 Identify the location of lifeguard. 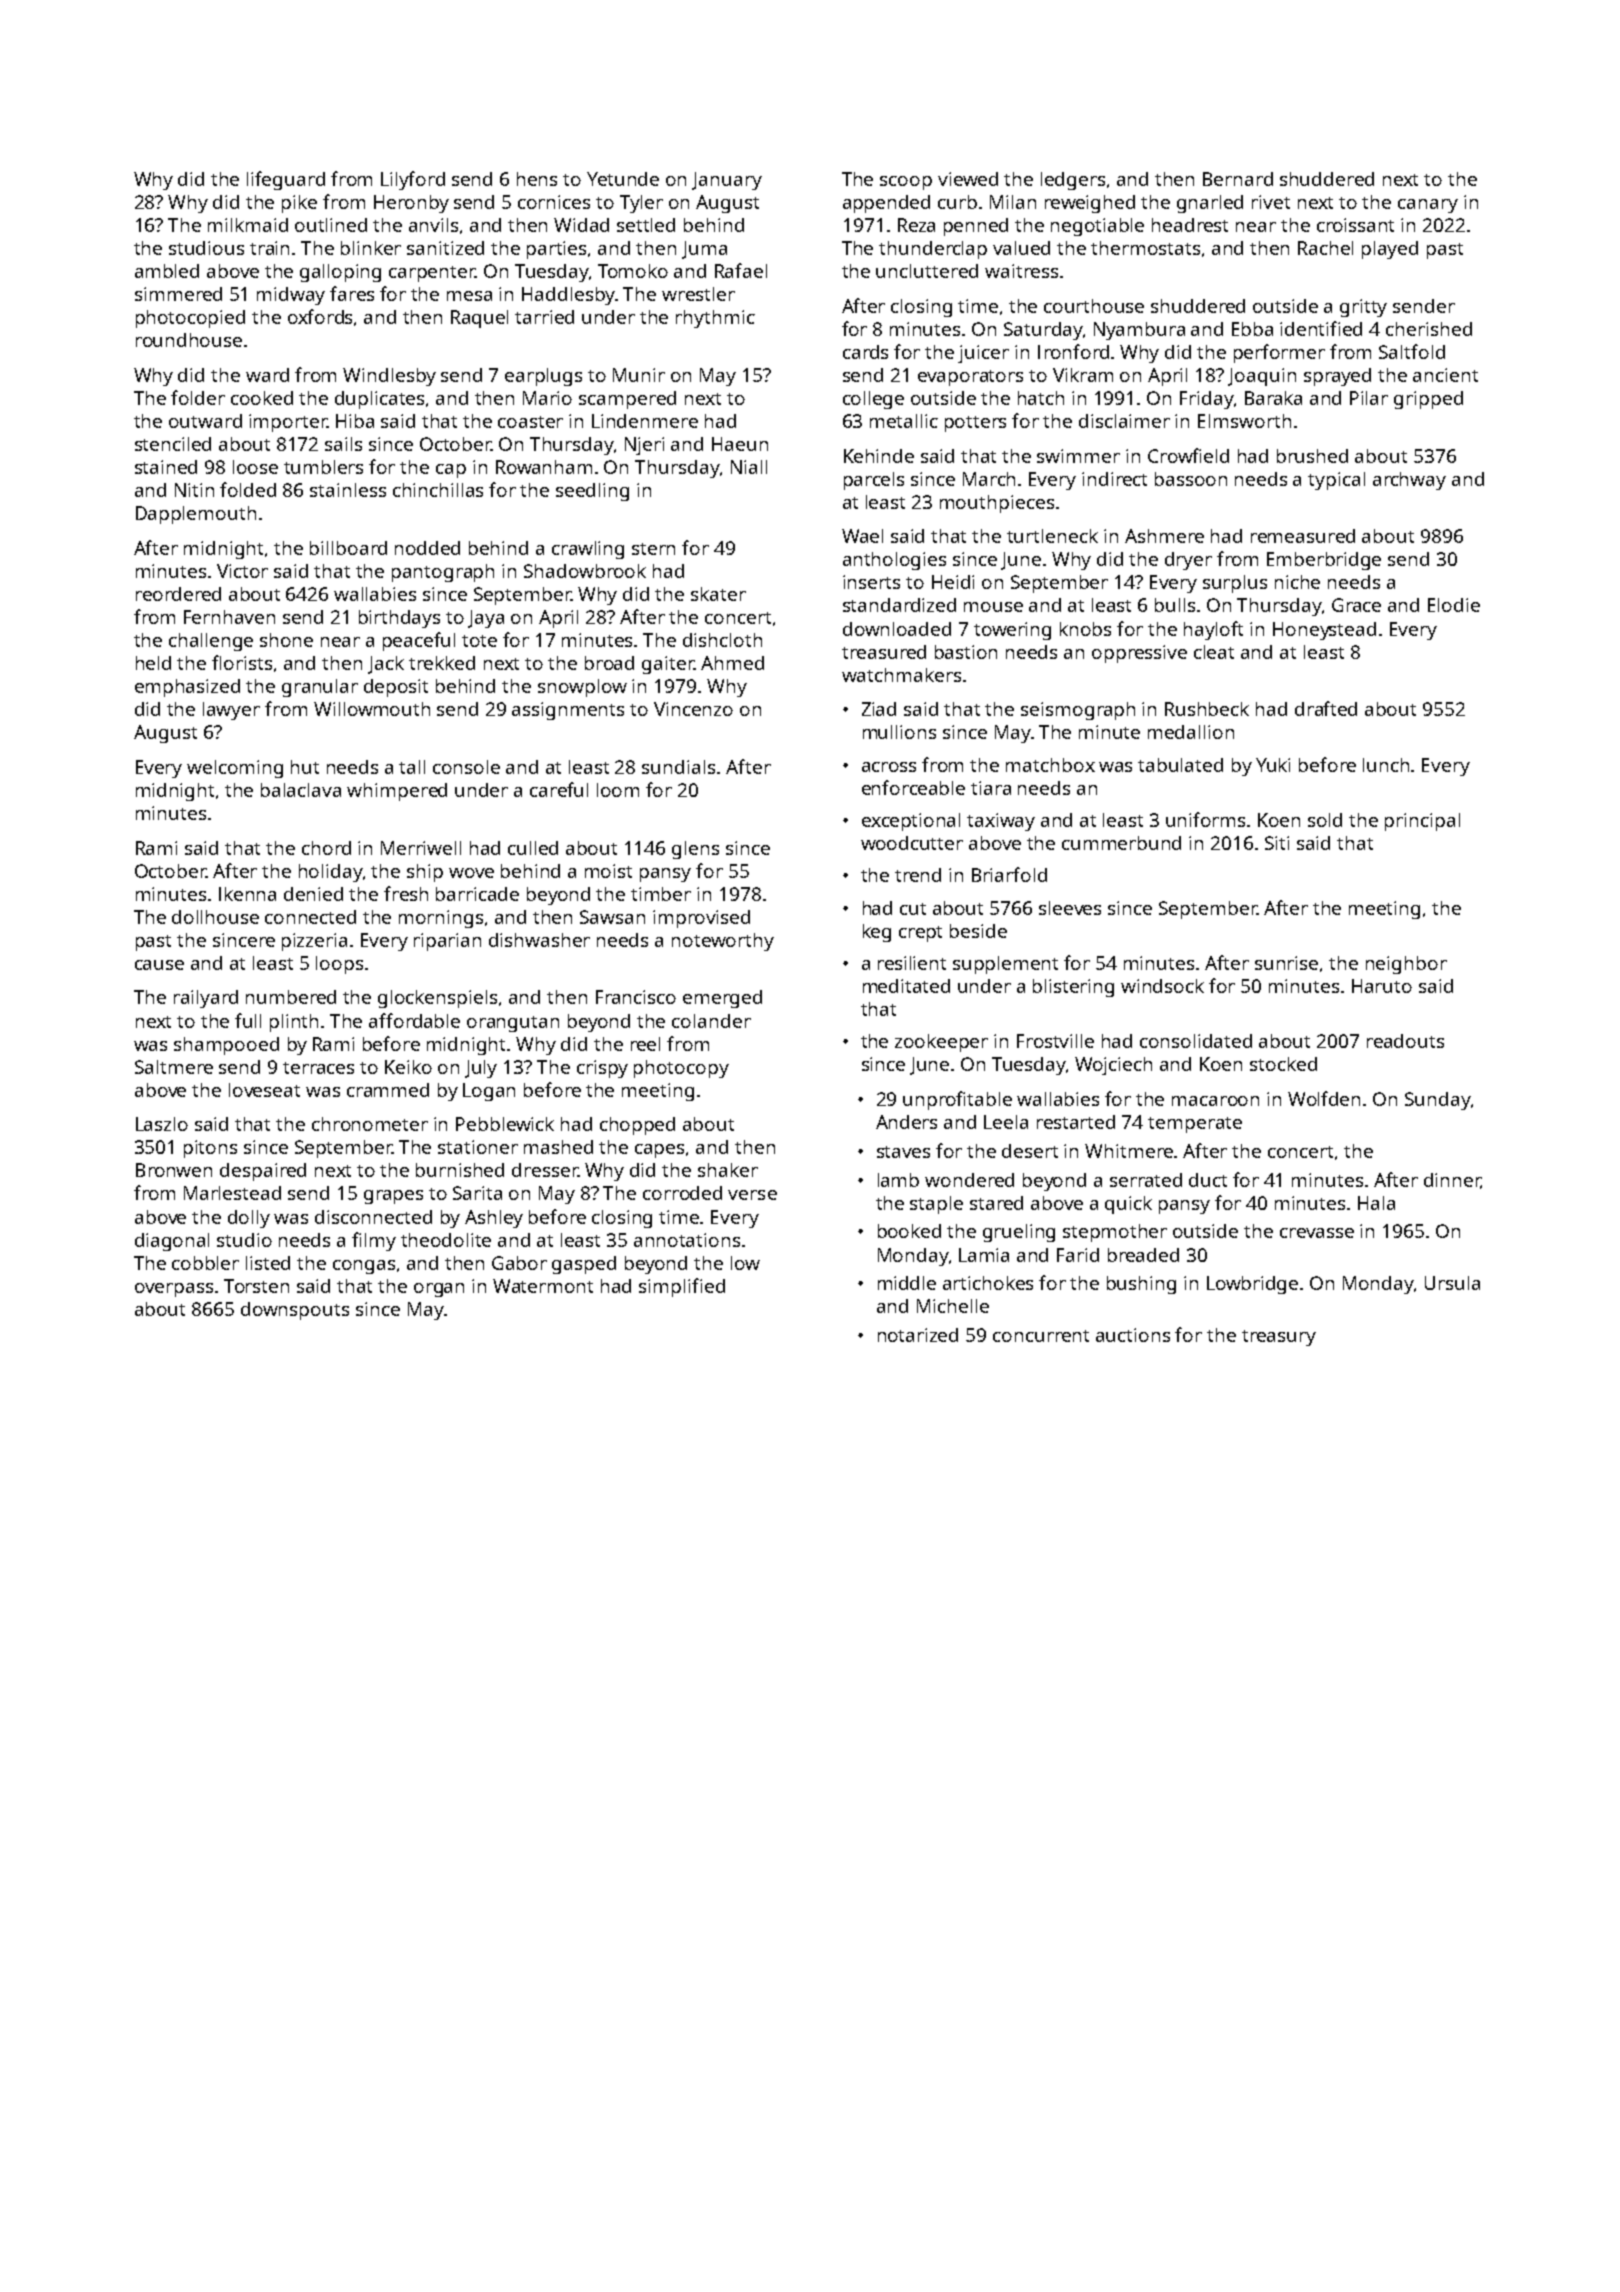
(286, 180).
